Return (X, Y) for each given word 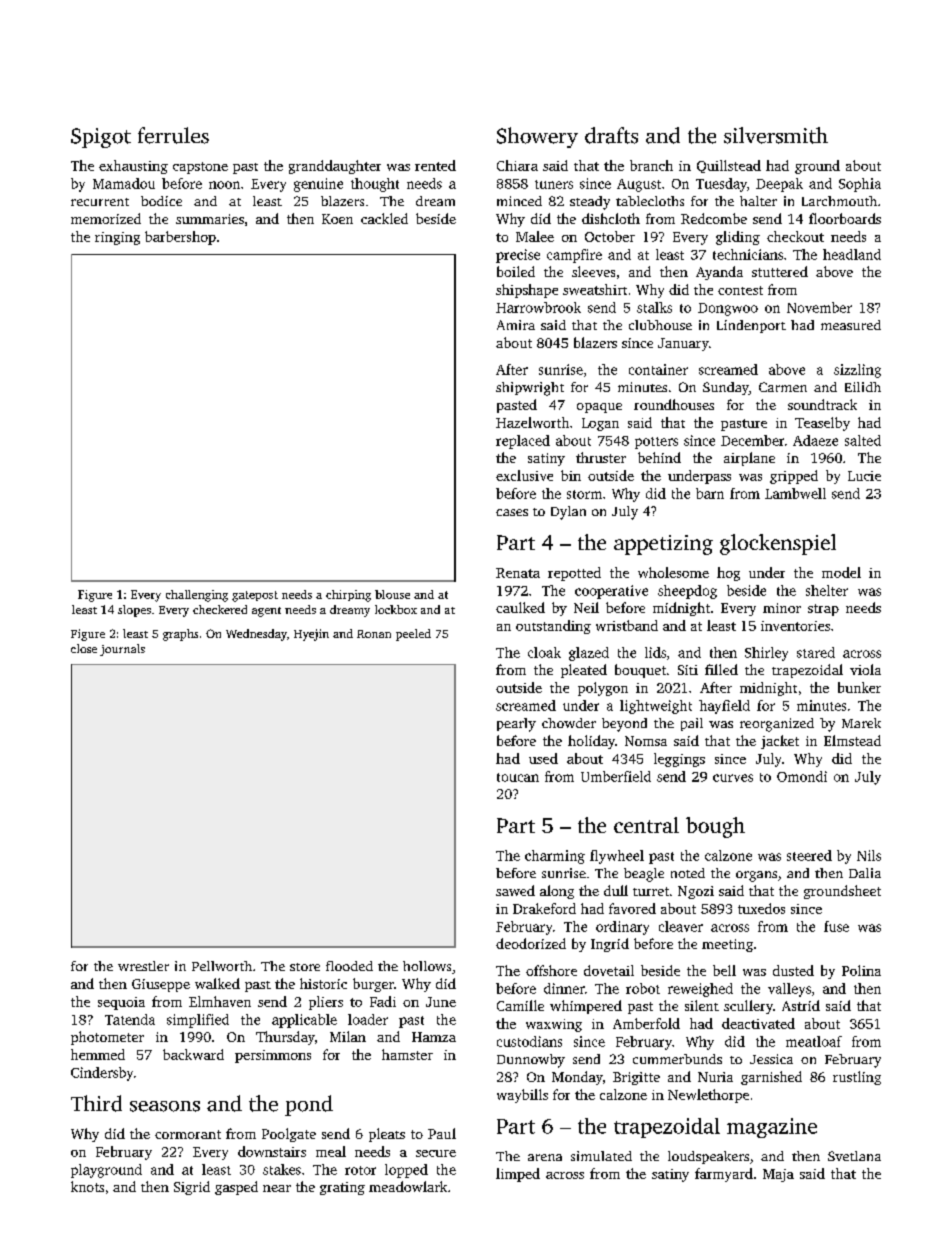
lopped (406, 1171)
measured (851, 325)
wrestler (143, 966)
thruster (601, 457)
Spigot (101, 138)
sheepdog (687, 592)
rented (435, 165)
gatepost (255, 596)
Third (96, 1103)
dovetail (609, 970)
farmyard (724, 1175)
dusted (793, 970)
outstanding (553, 627)
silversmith (776, 135)
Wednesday (256, 635)
